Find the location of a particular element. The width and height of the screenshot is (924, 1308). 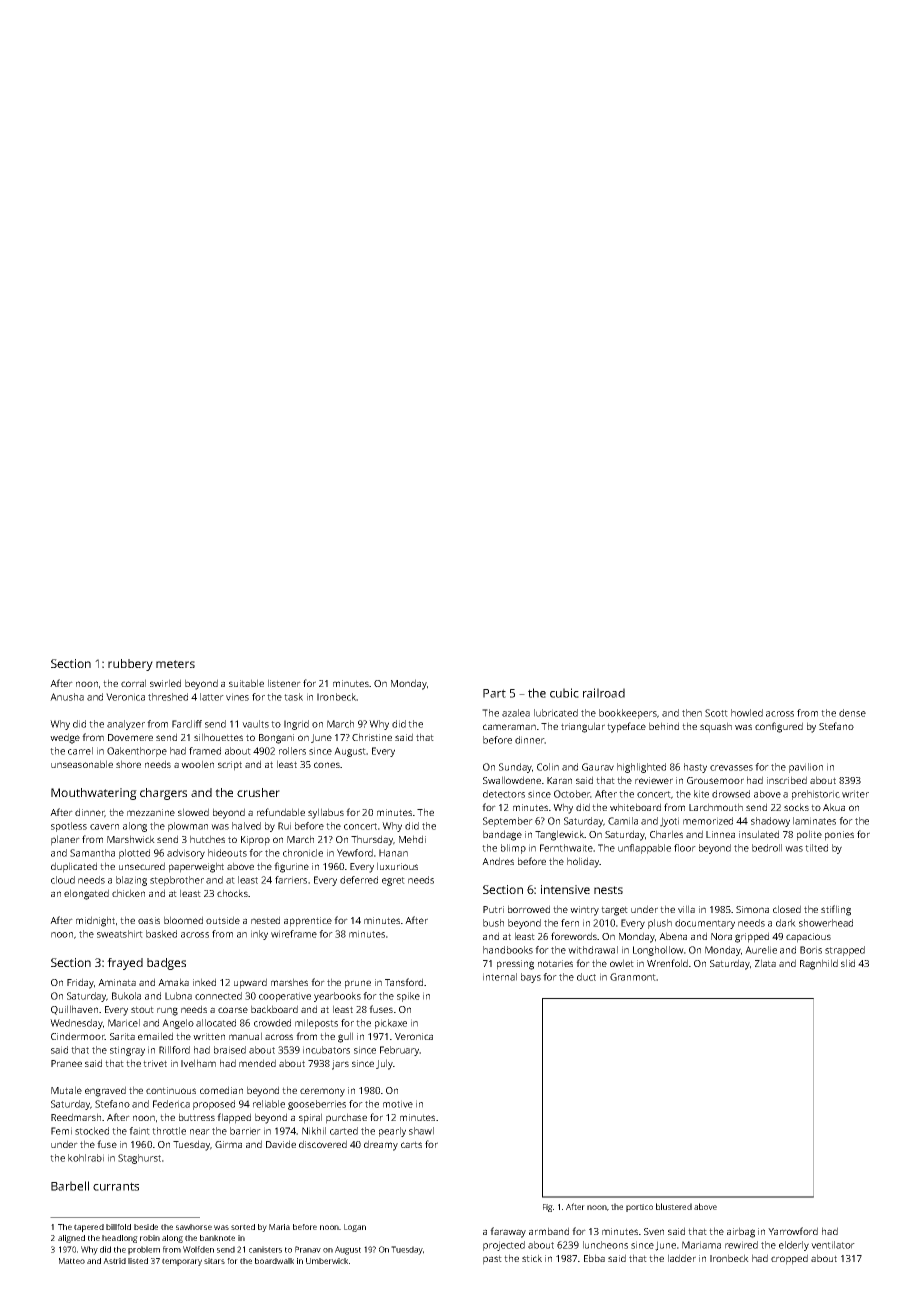

Granmont is located at coordinates (633, 977).
